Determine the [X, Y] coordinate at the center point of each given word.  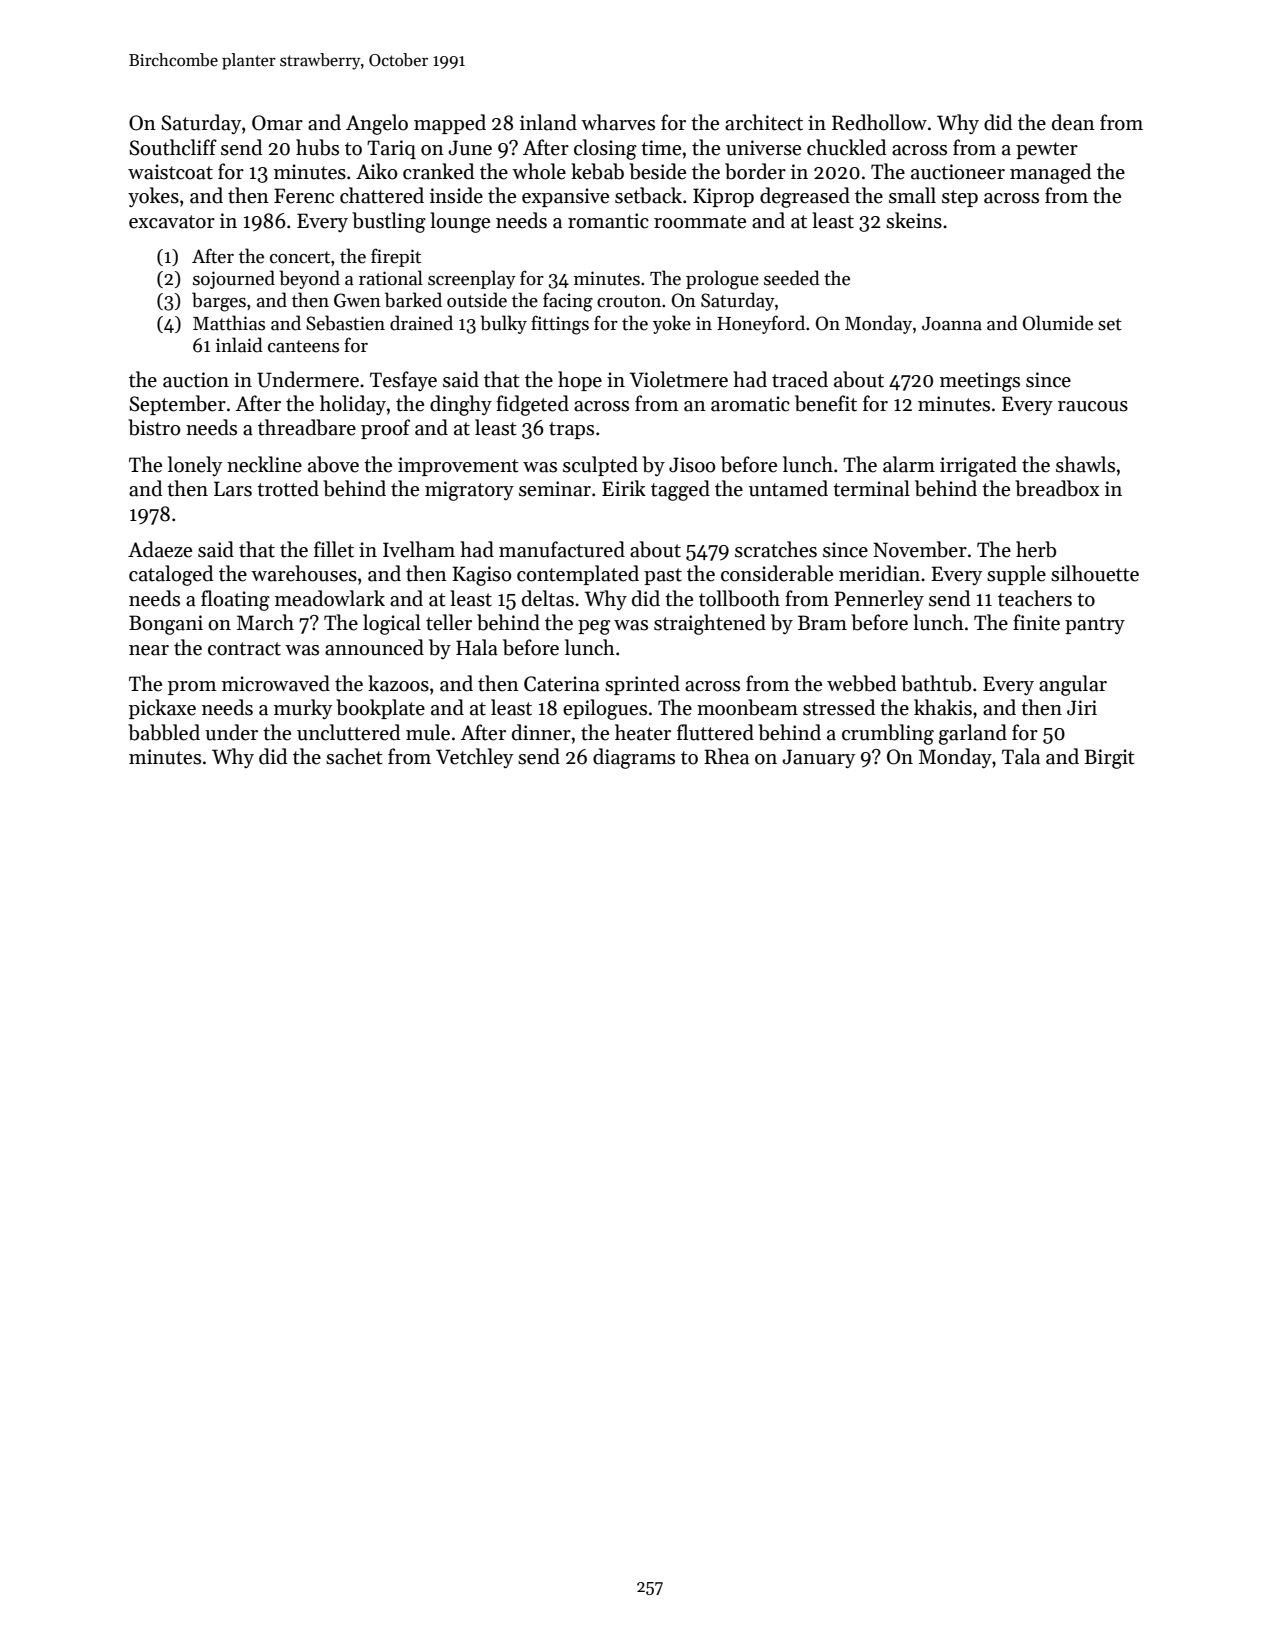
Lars [233, 489]
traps [571, 430]
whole [539, 171]
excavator [172, 222]
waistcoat [170, 172]
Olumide [1058, 323]
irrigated [978, 466]
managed [1050, 173]
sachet [354, 756]
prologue [722, 280]
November [920, 549]
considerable [777, 573]
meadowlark [330, 598]
